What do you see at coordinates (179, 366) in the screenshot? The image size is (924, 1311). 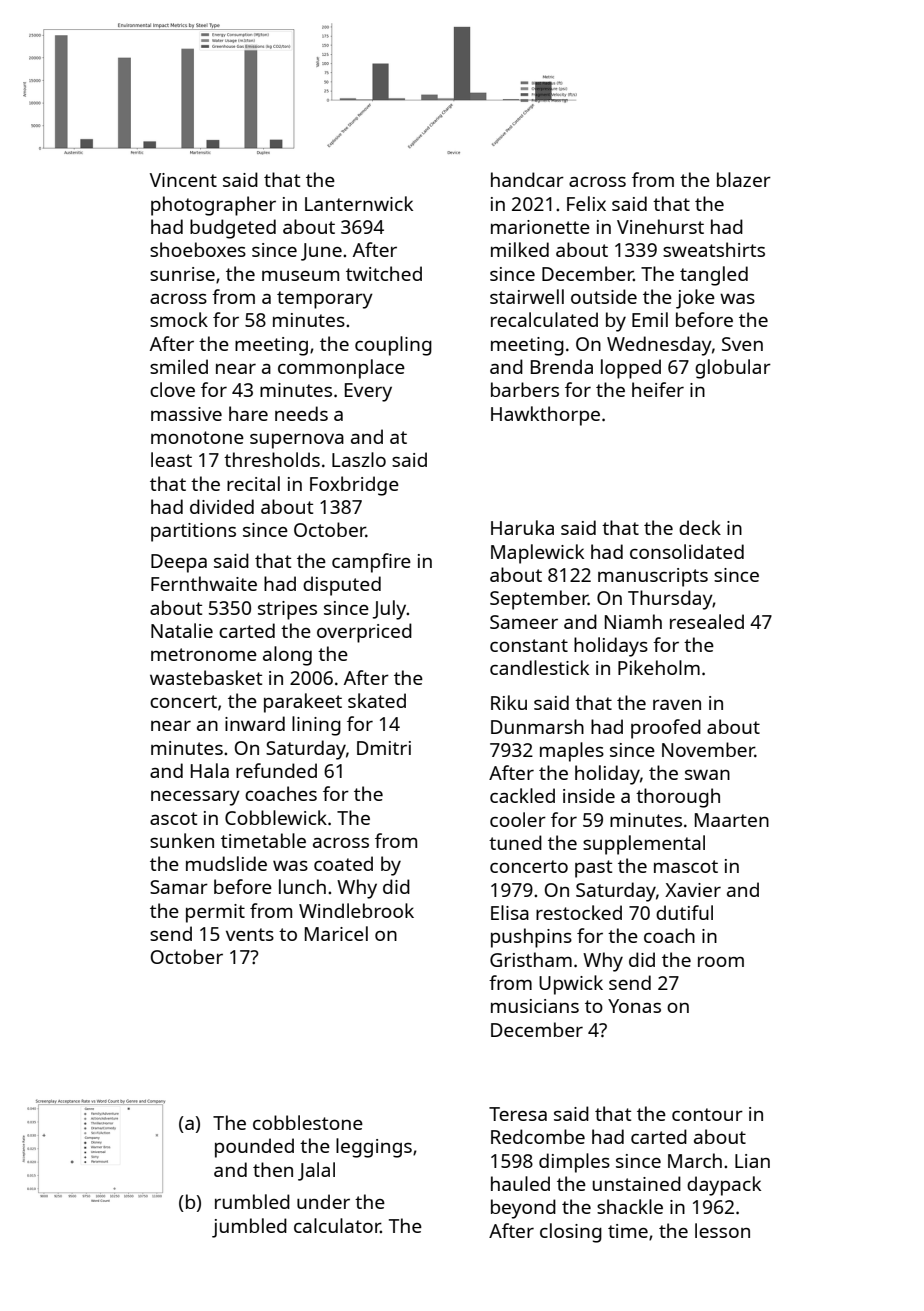 I see `smiled` at bounding box center [179, 366].
